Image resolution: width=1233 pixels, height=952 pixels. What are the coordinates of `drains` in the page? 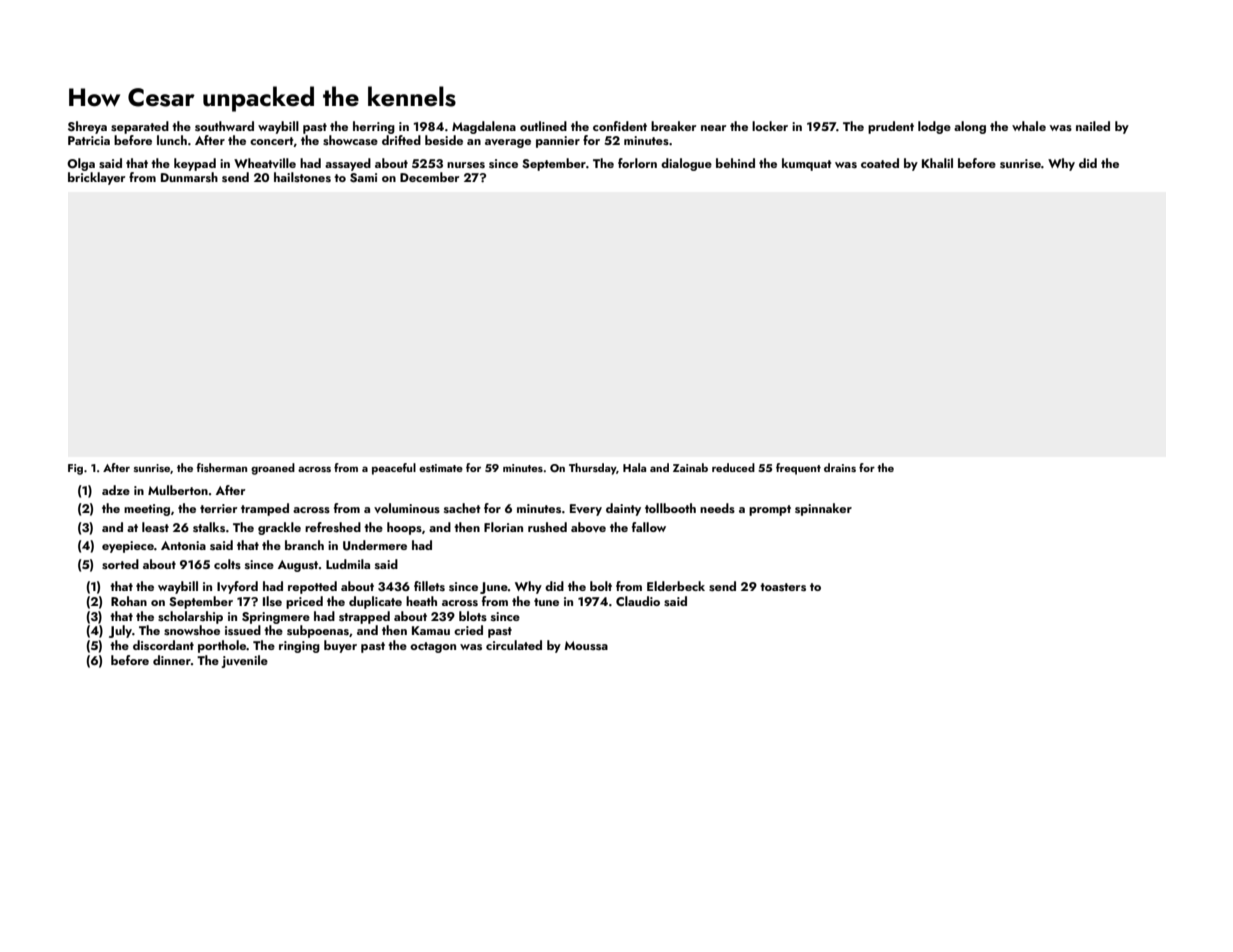 It's located at (840, 467).
